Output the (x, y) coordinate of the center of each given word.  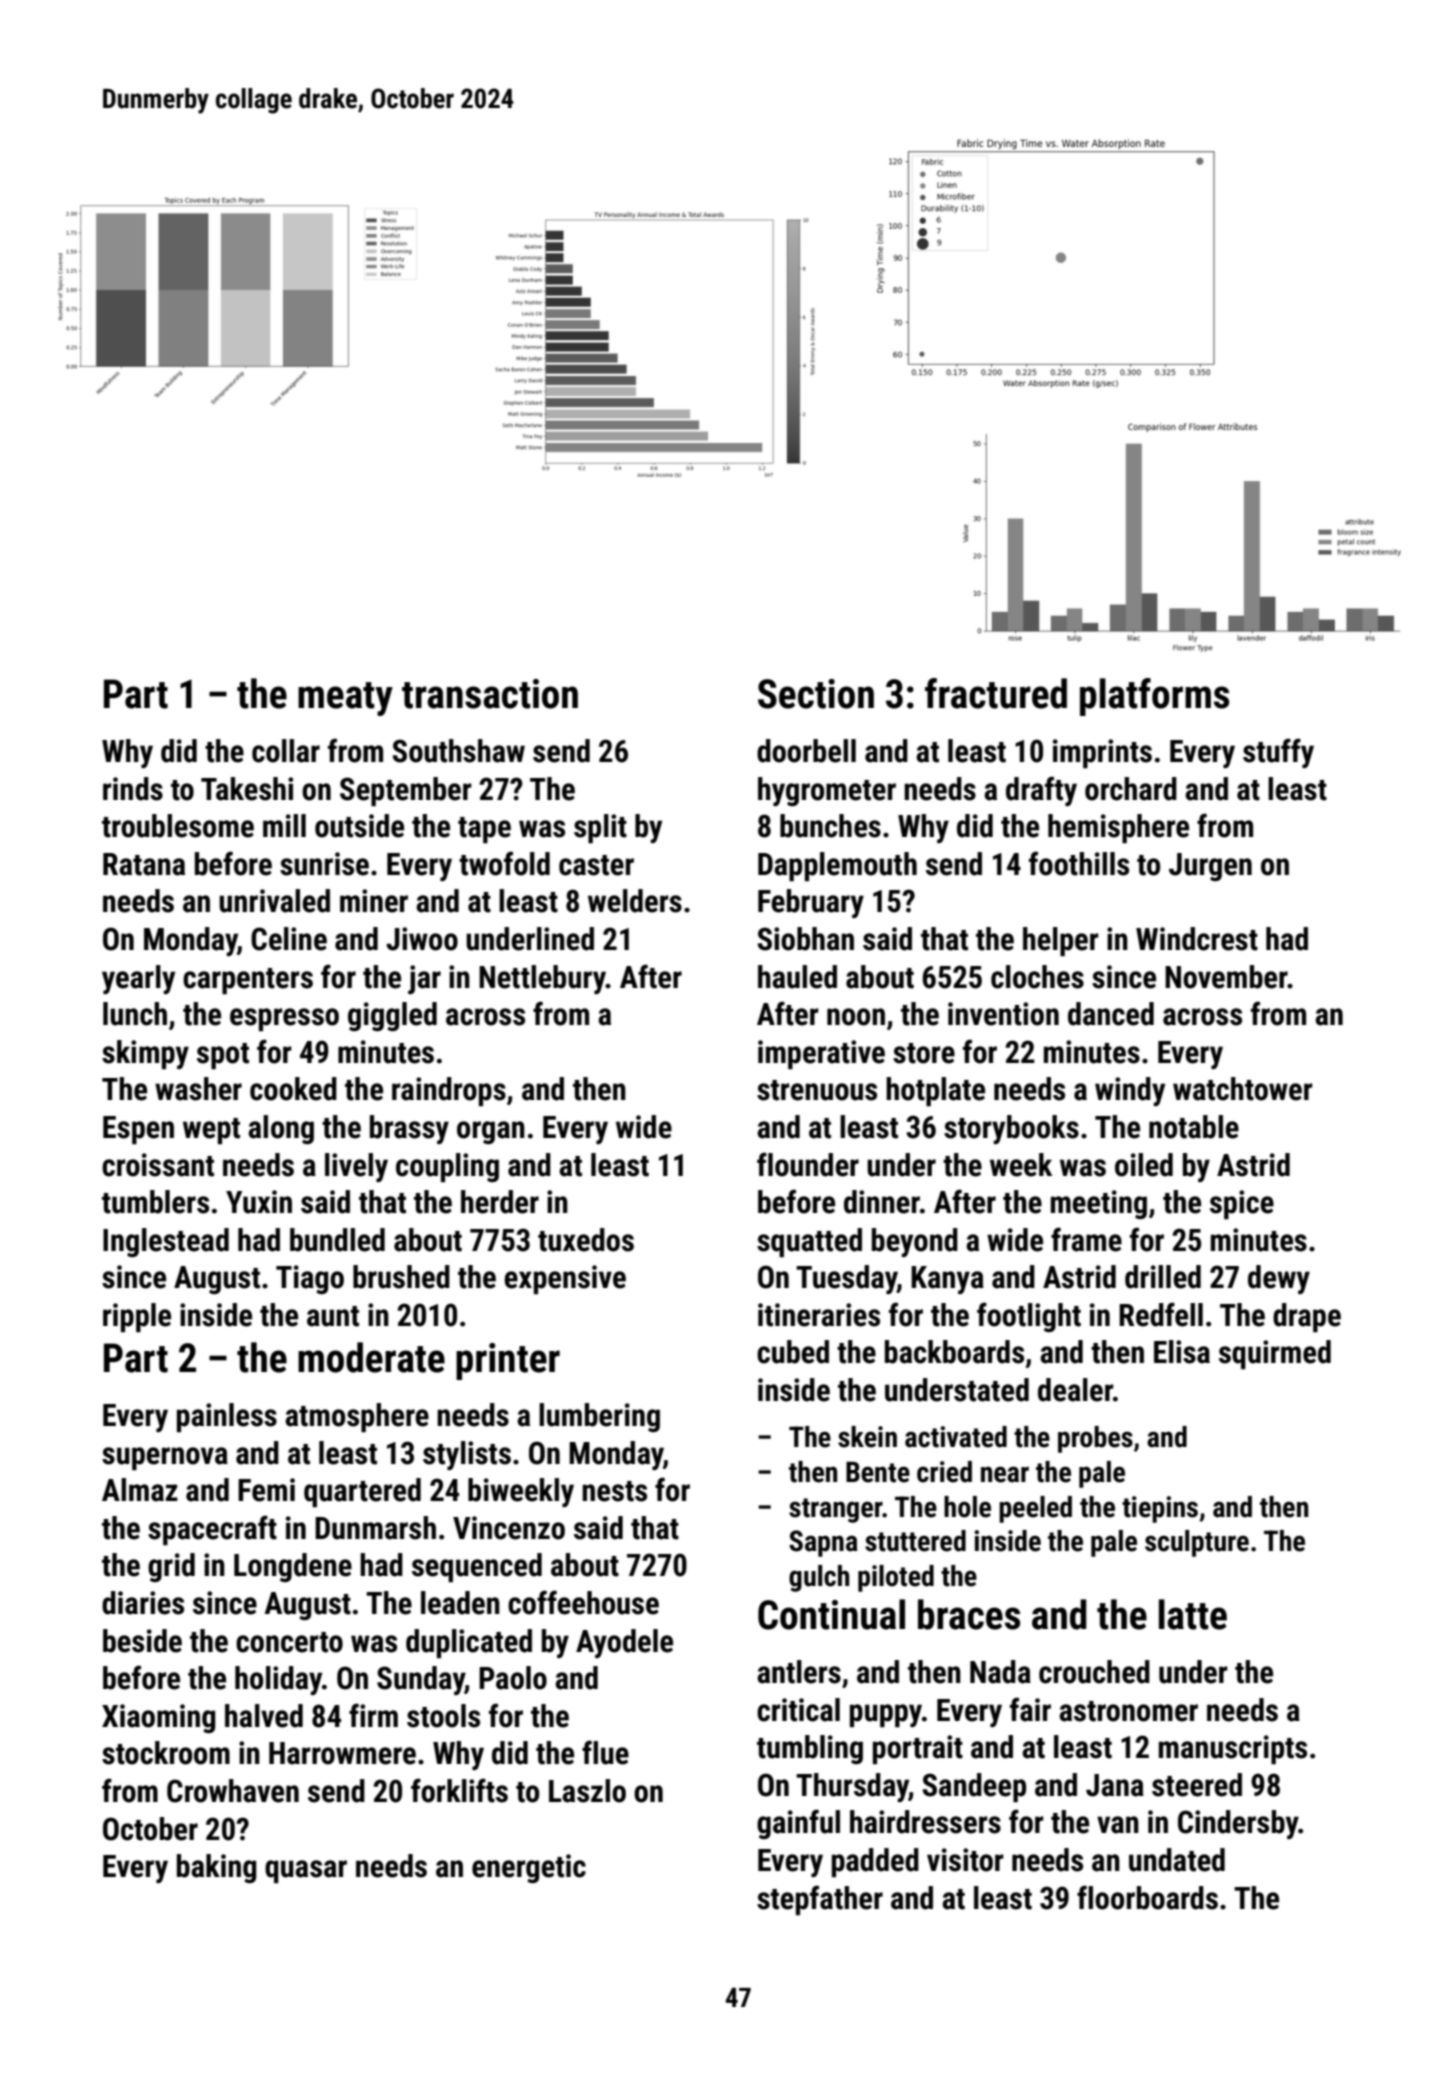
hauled (797, 977)
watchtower (1243, 1089)
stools (443, 1716)
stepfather (820, 1900)
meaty (345, 699)
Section (816, 694)
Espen (138, 1130)
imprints (1102, 753)
